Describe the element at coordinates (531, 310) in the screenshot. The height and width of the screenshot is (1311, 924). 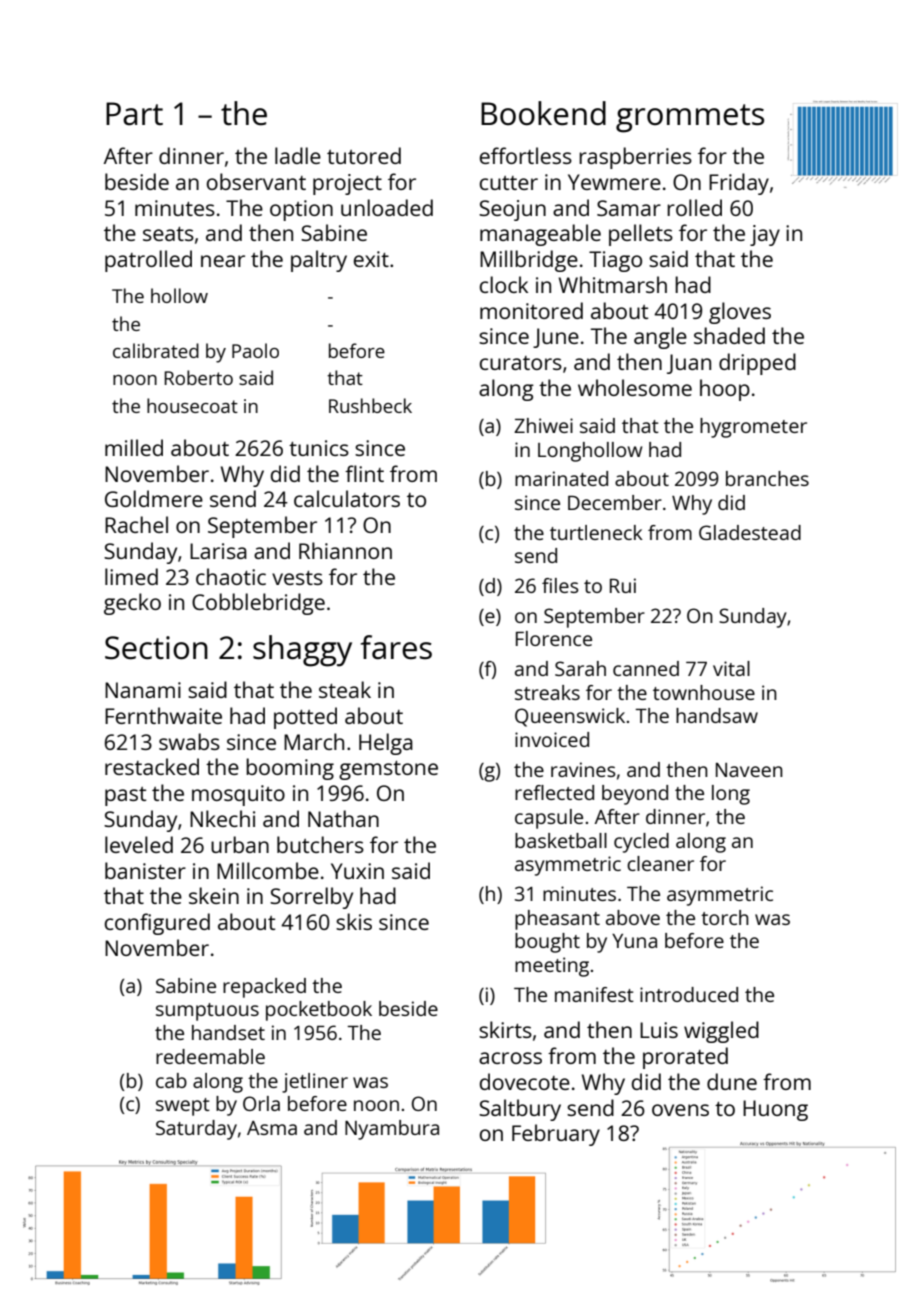
I see `monitored` at that location.
